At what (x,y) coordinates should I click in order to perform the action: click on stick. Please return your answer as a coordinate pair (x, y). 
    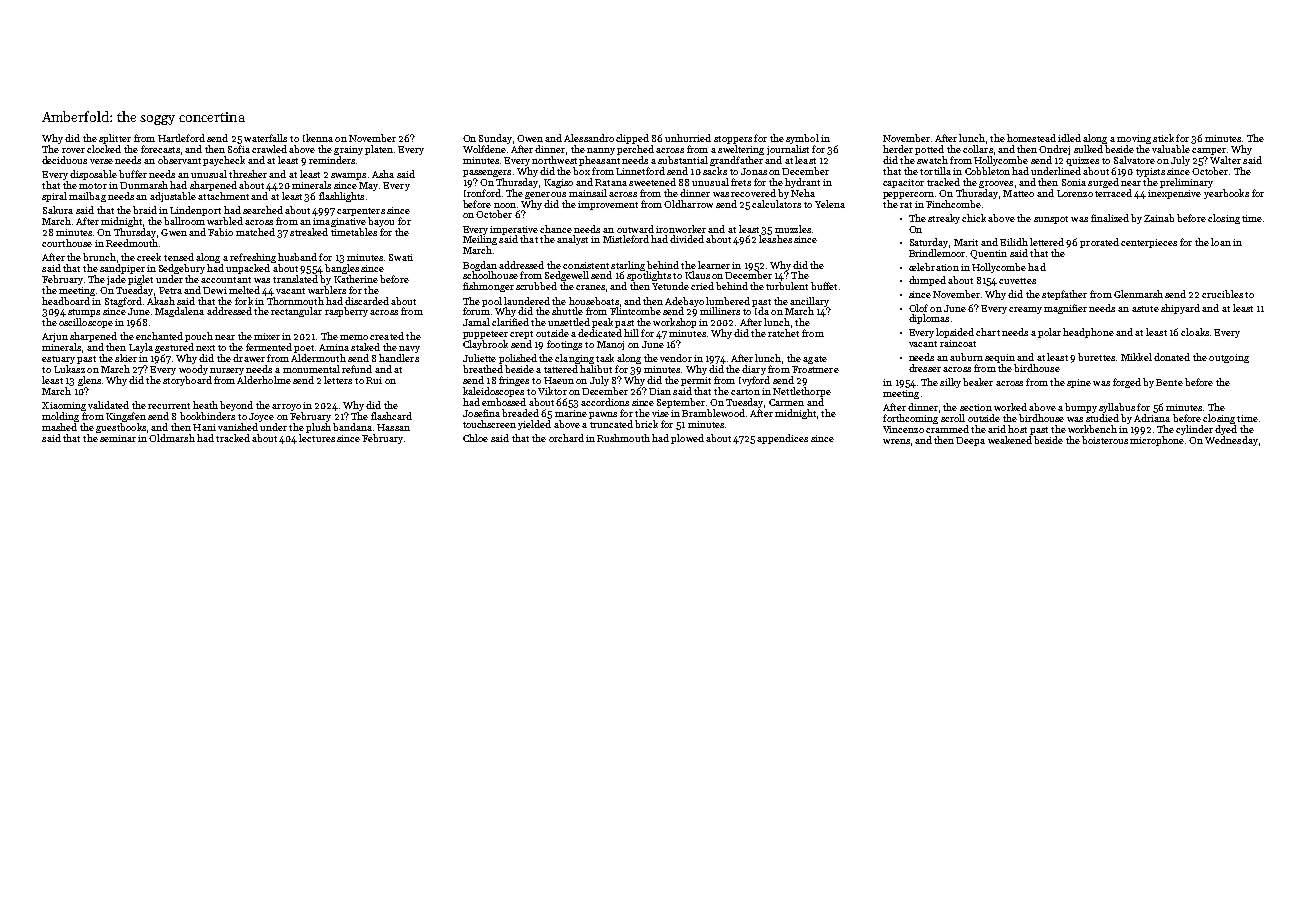
    Looking at the image, I should click on (1163, 138).
